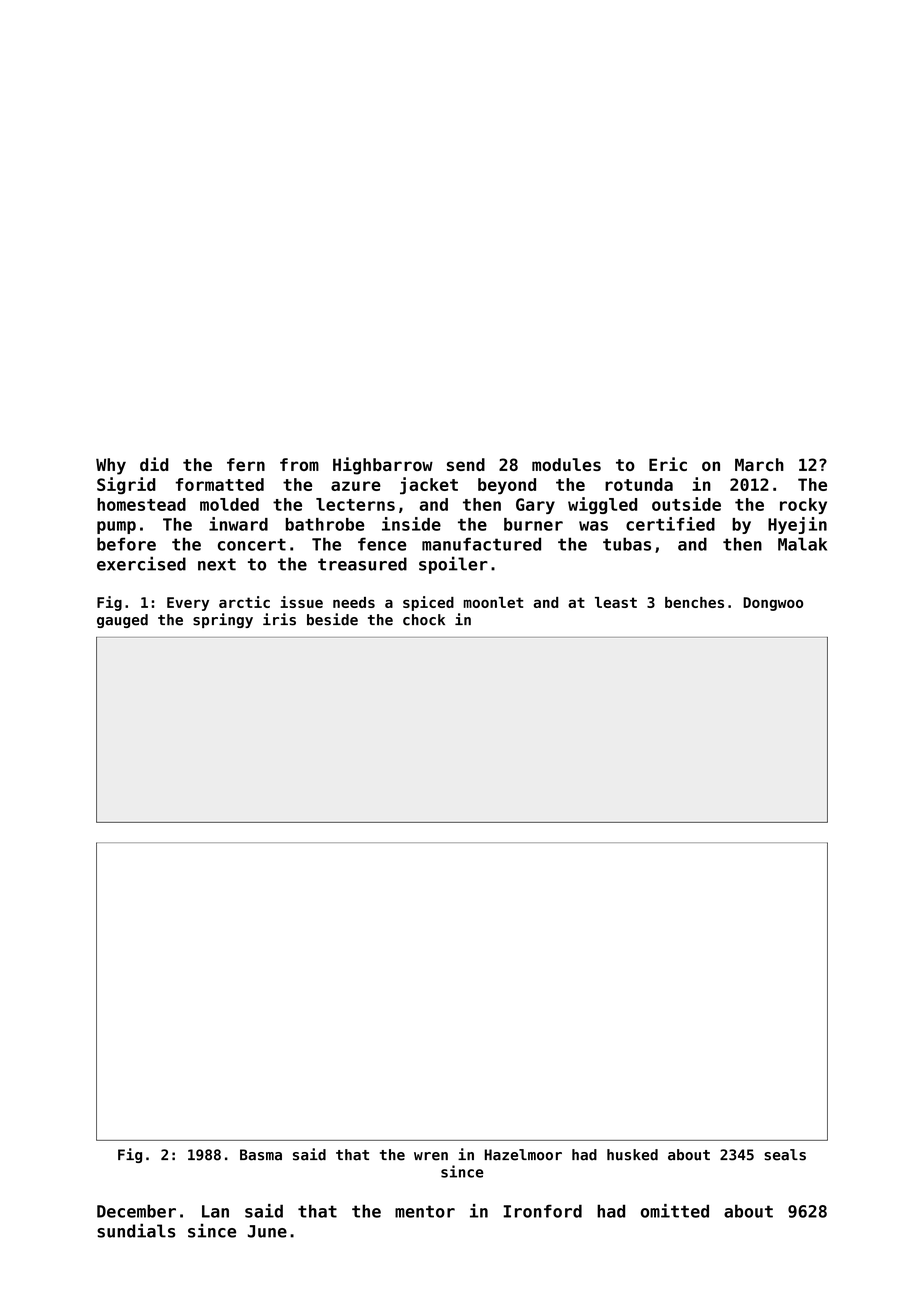 Image resolution: width=924 pixels, height=1308 pixels. I want to click on Dongwoo, so click(773, 604).
